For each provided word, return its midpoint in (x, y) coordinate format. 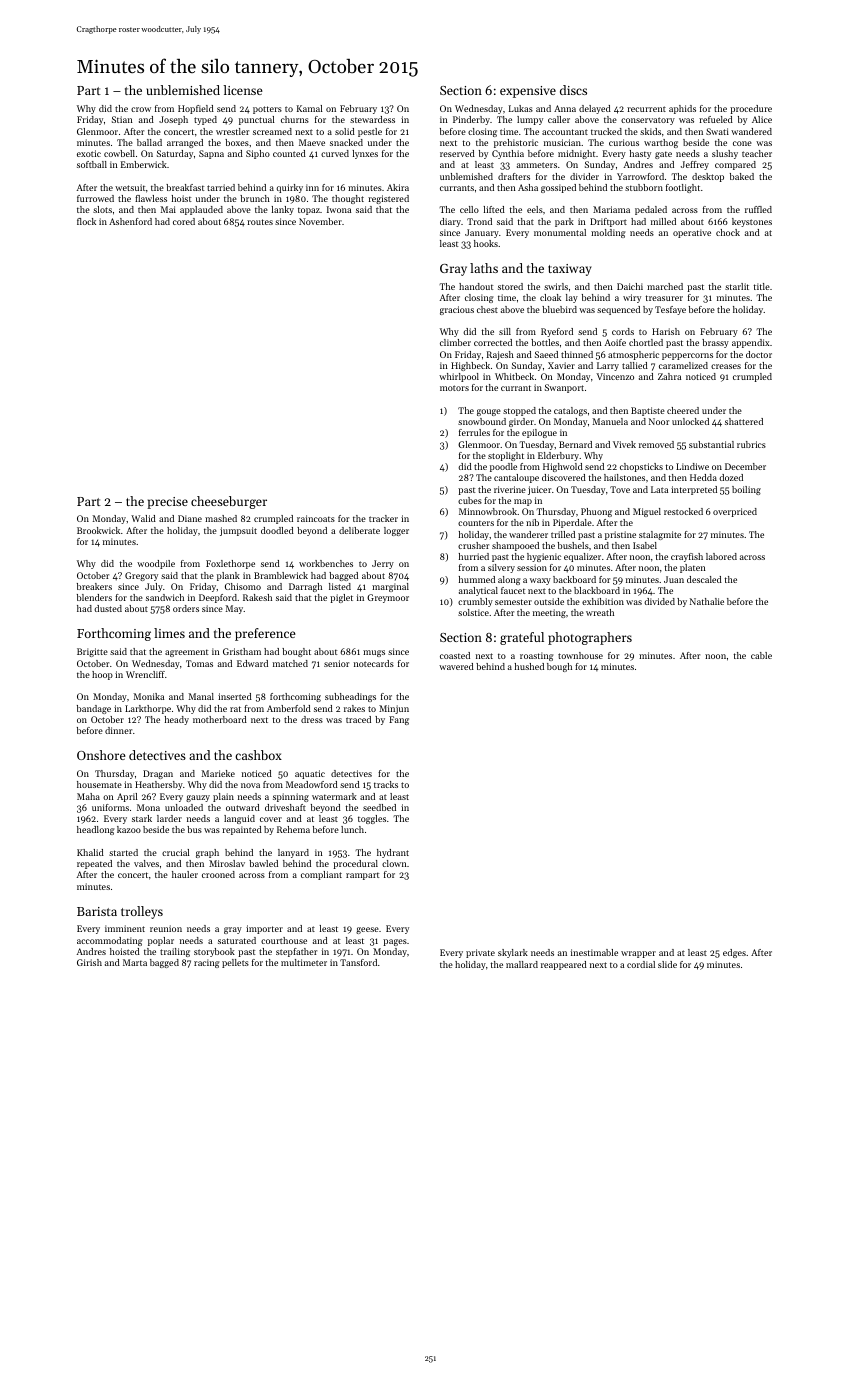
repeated (94, 864)
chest (487, 309)
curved (335, 153)
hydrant (393, 853)
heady (177, 720)
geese (367, 930)
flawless (151, 198)
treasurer (664, 298)
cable (761, 655)
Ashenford (130, 221)
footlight (683, 188)
